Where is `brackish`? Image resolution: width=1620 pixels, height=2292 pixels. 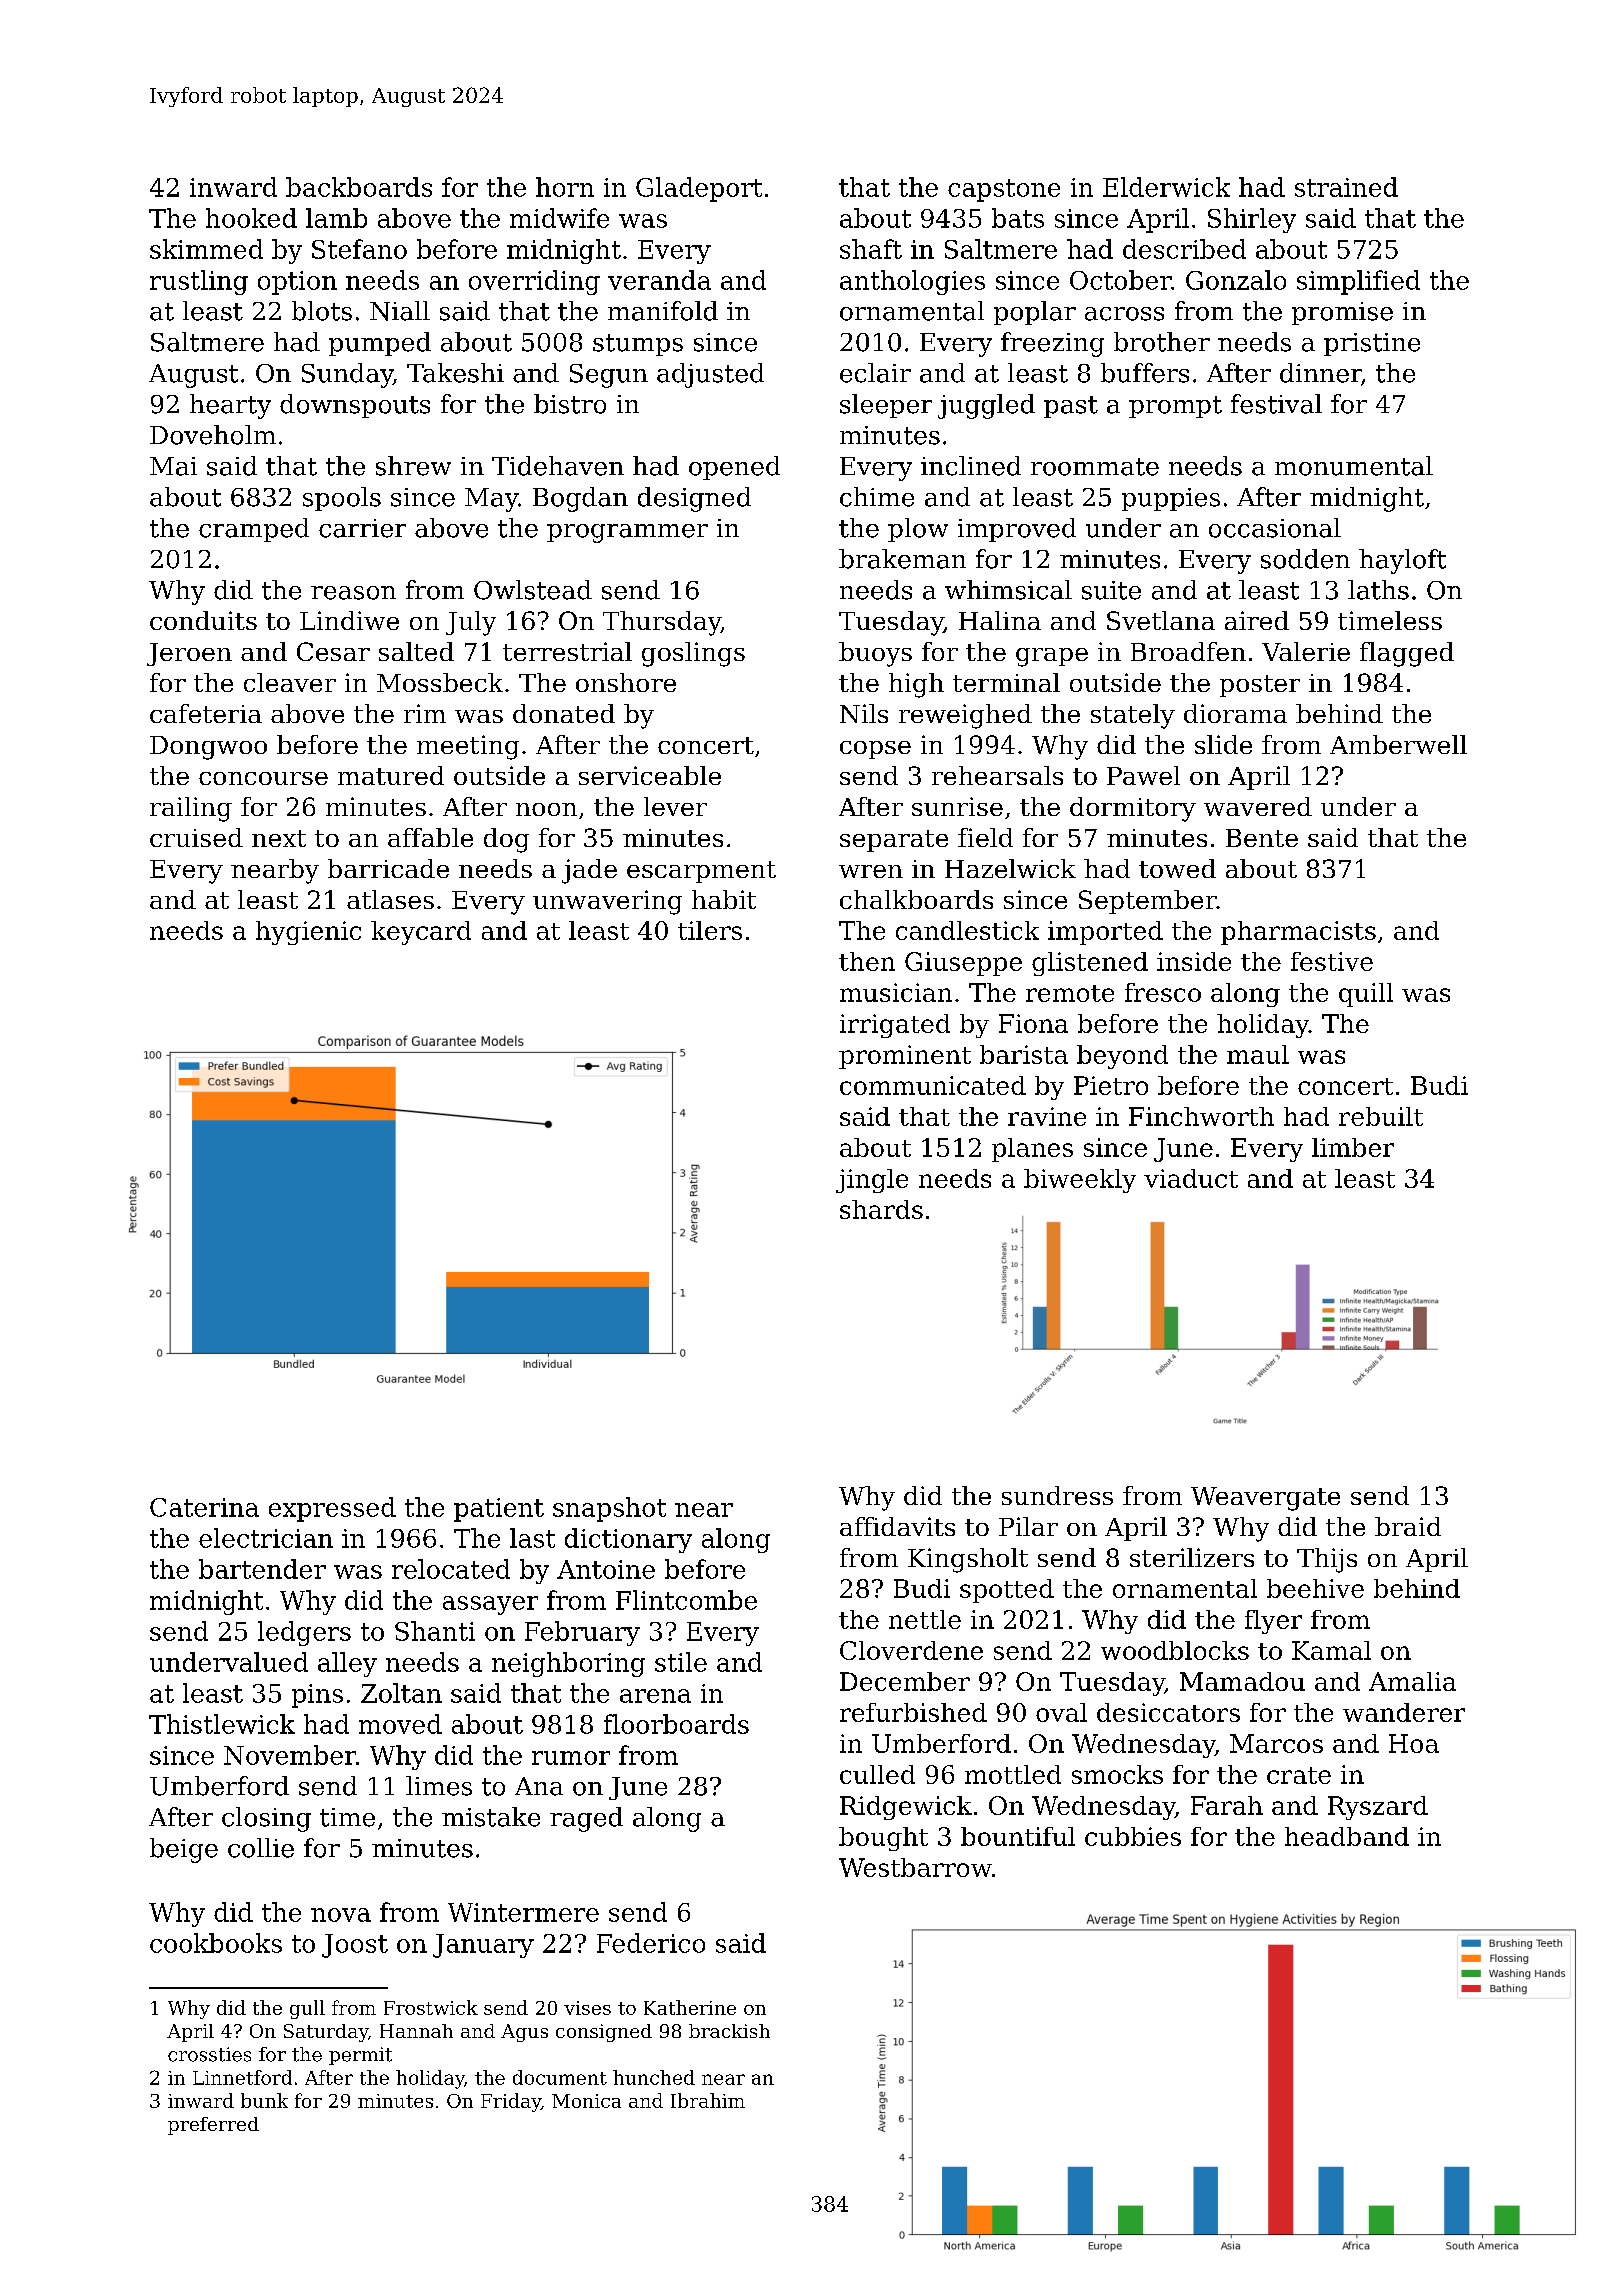 brackish is located at coordinates (729, 2031).
